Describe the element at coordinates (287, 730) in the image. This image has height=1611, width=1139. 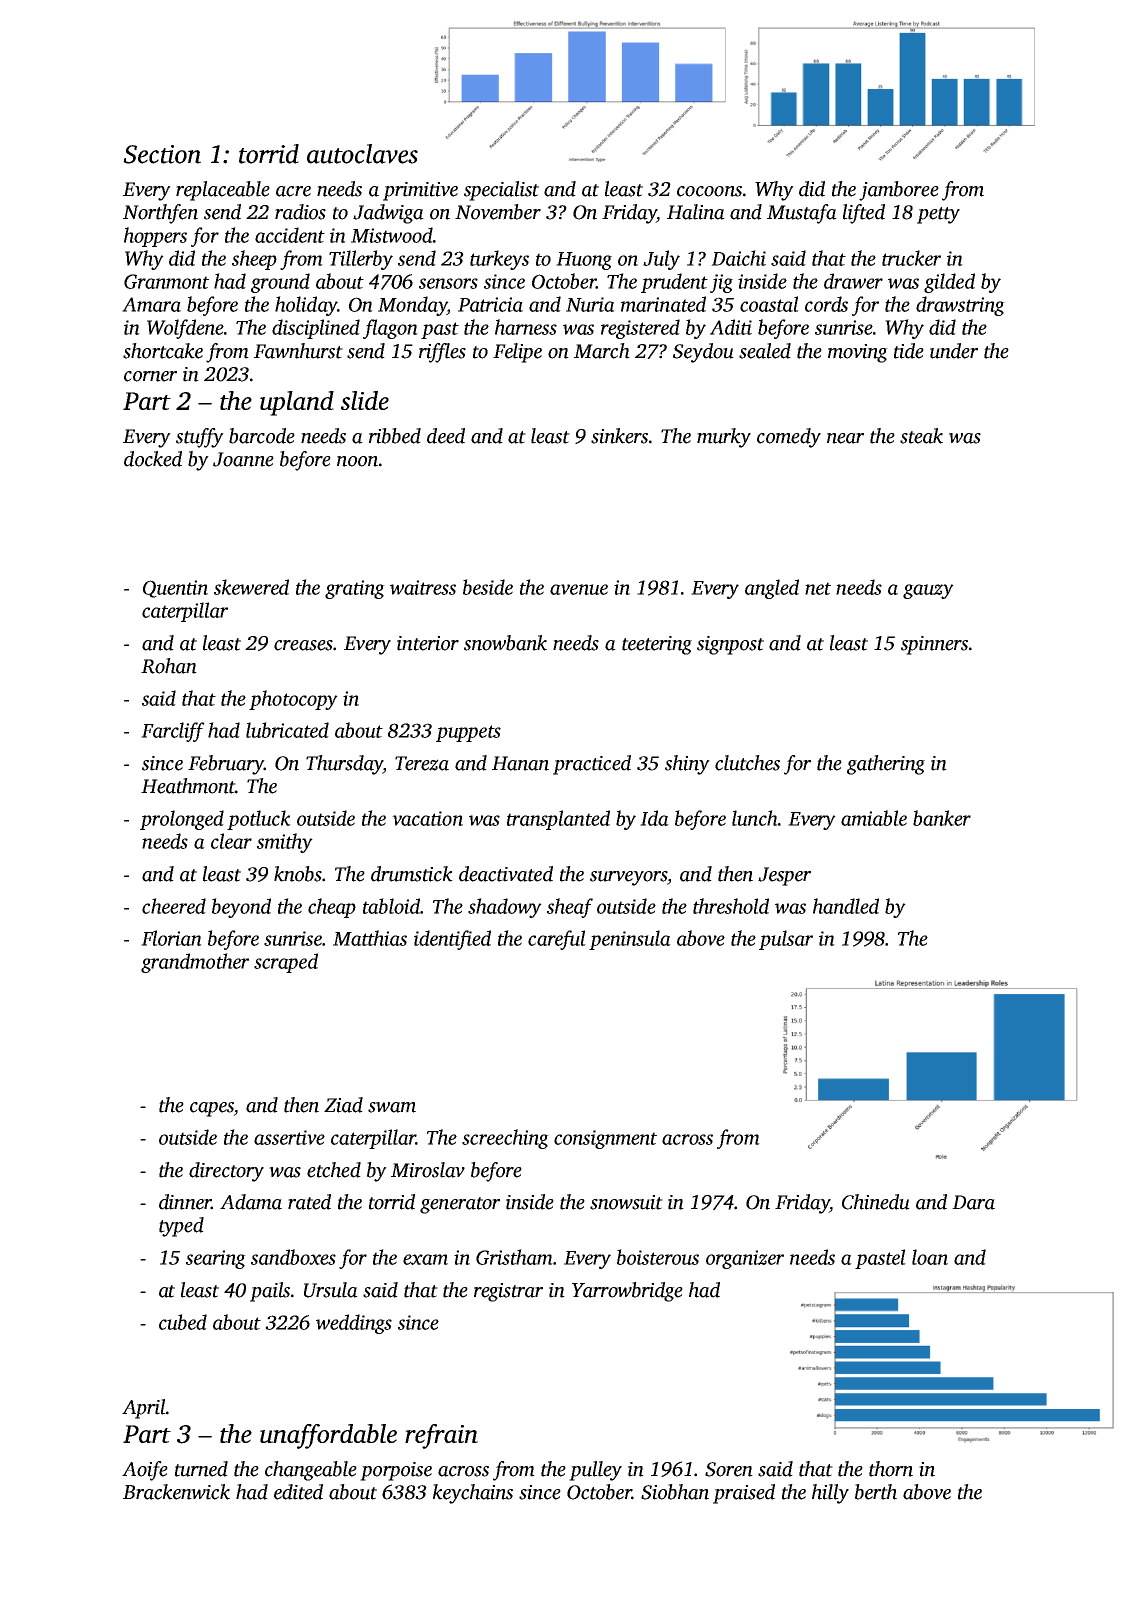
I see `lubricated` at that location.
